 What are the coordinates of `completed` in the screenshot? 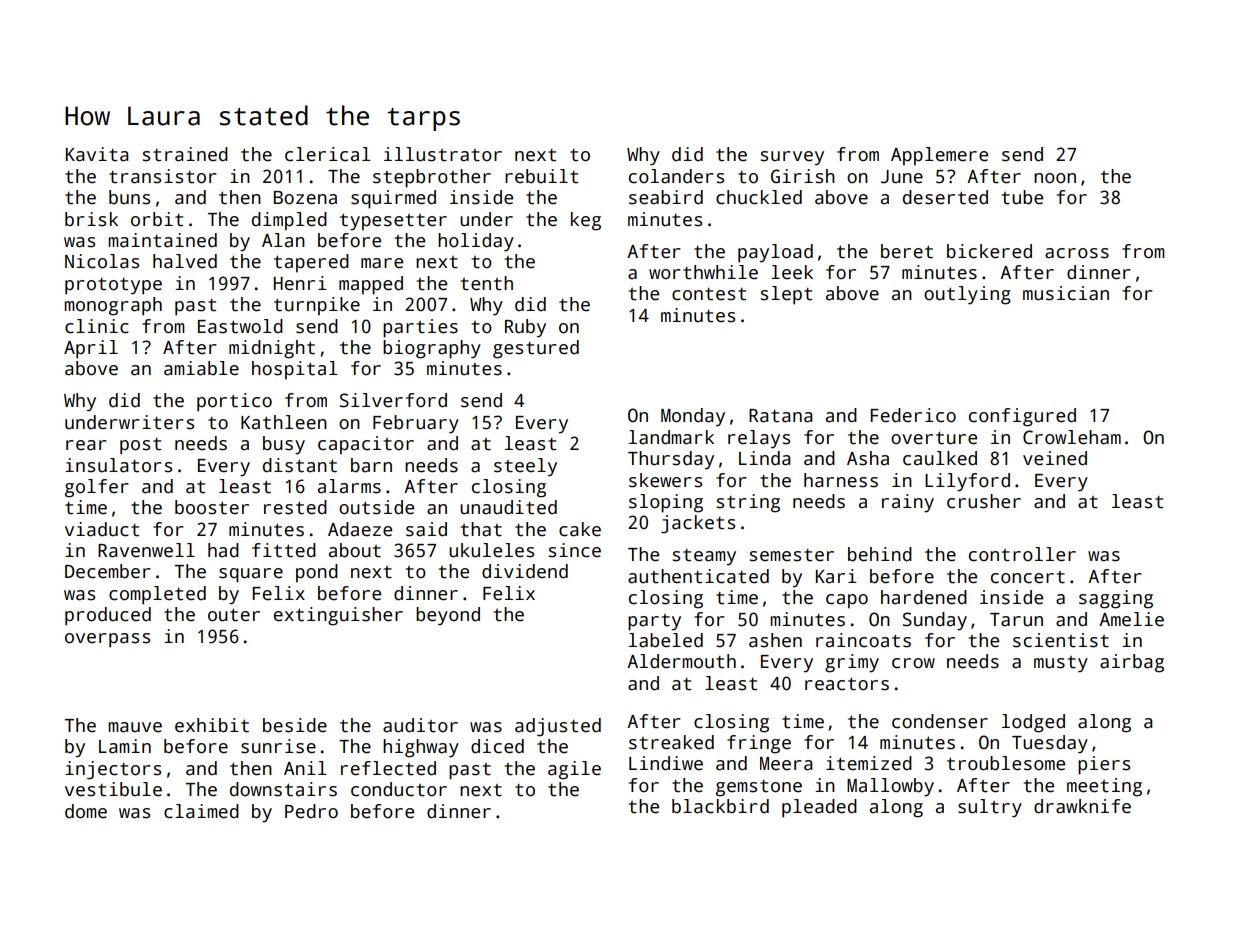 It's located at (157, 595).
